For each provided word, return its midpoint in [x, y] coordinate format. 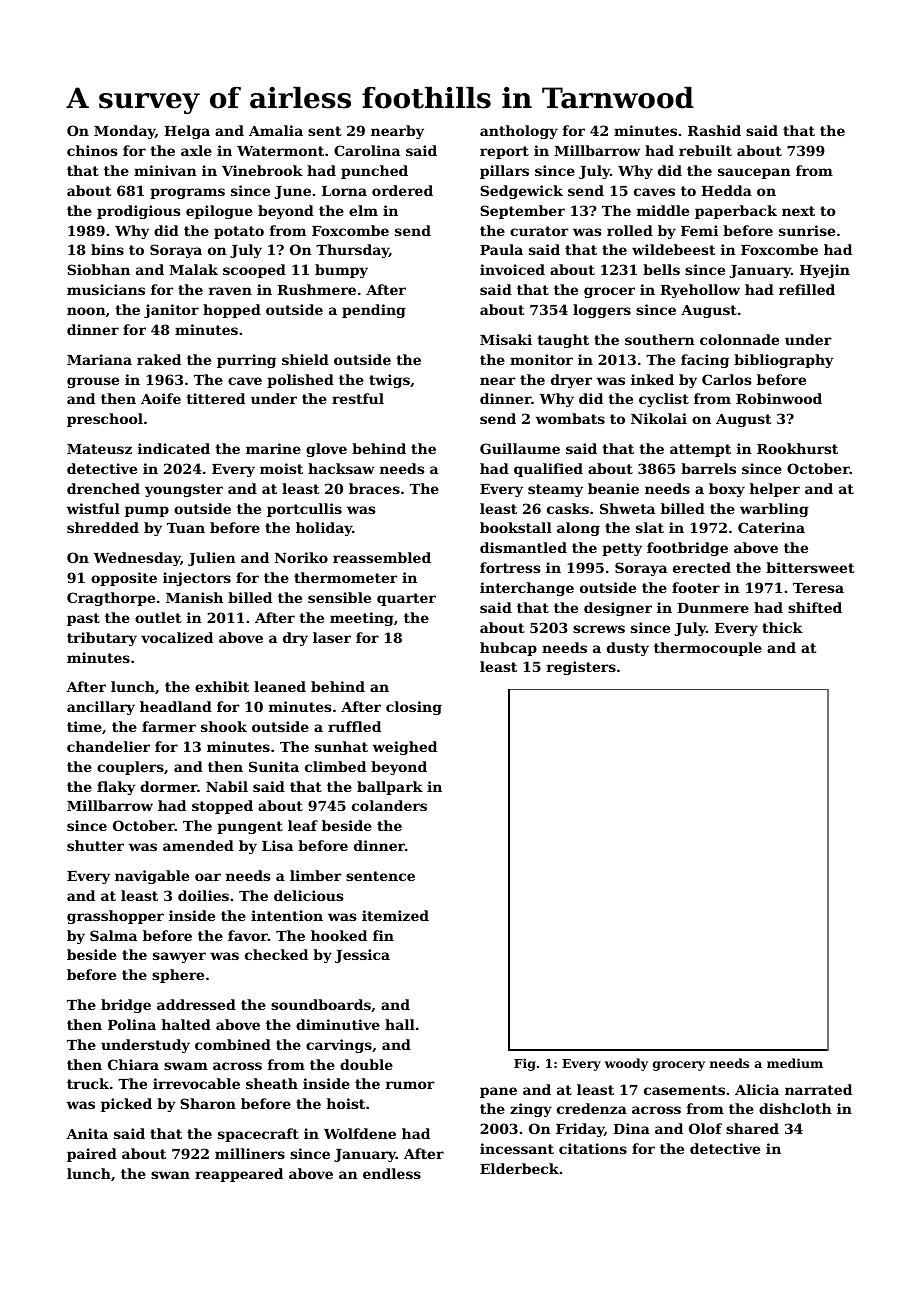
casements [684, 1090]
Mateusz [99, 449]
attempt [700, 450]
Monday [124, 132]
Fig [525, 1064]
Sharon [208, 1103]
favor [248, 935]
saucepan [754, 173]
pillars [504, 172]
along [578, 529]
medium [795, 1063]
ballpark [390, 788]
